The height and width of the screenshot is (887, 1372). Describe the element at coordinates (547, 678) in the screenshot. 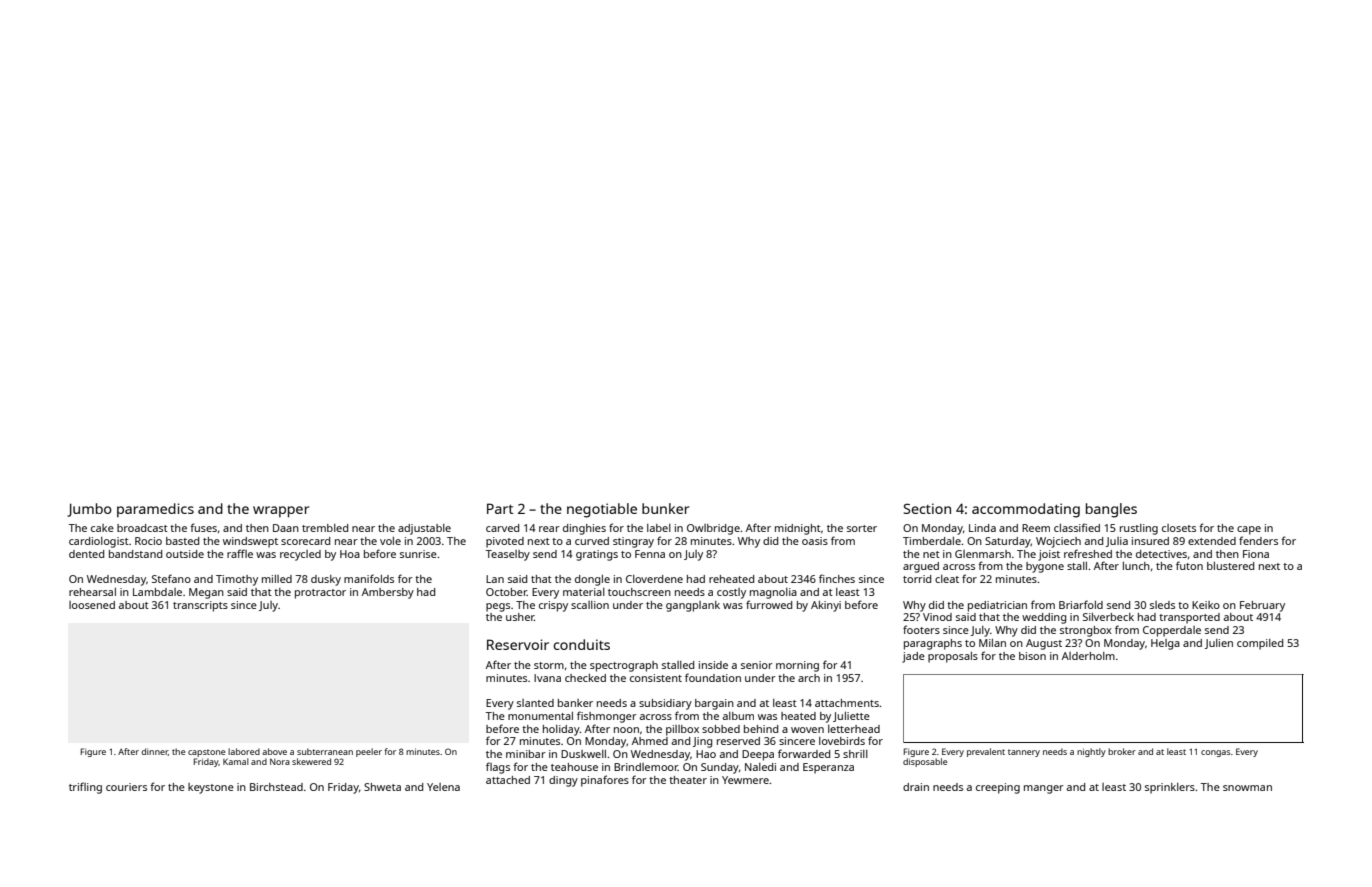

I see `Ivana` at that location.
